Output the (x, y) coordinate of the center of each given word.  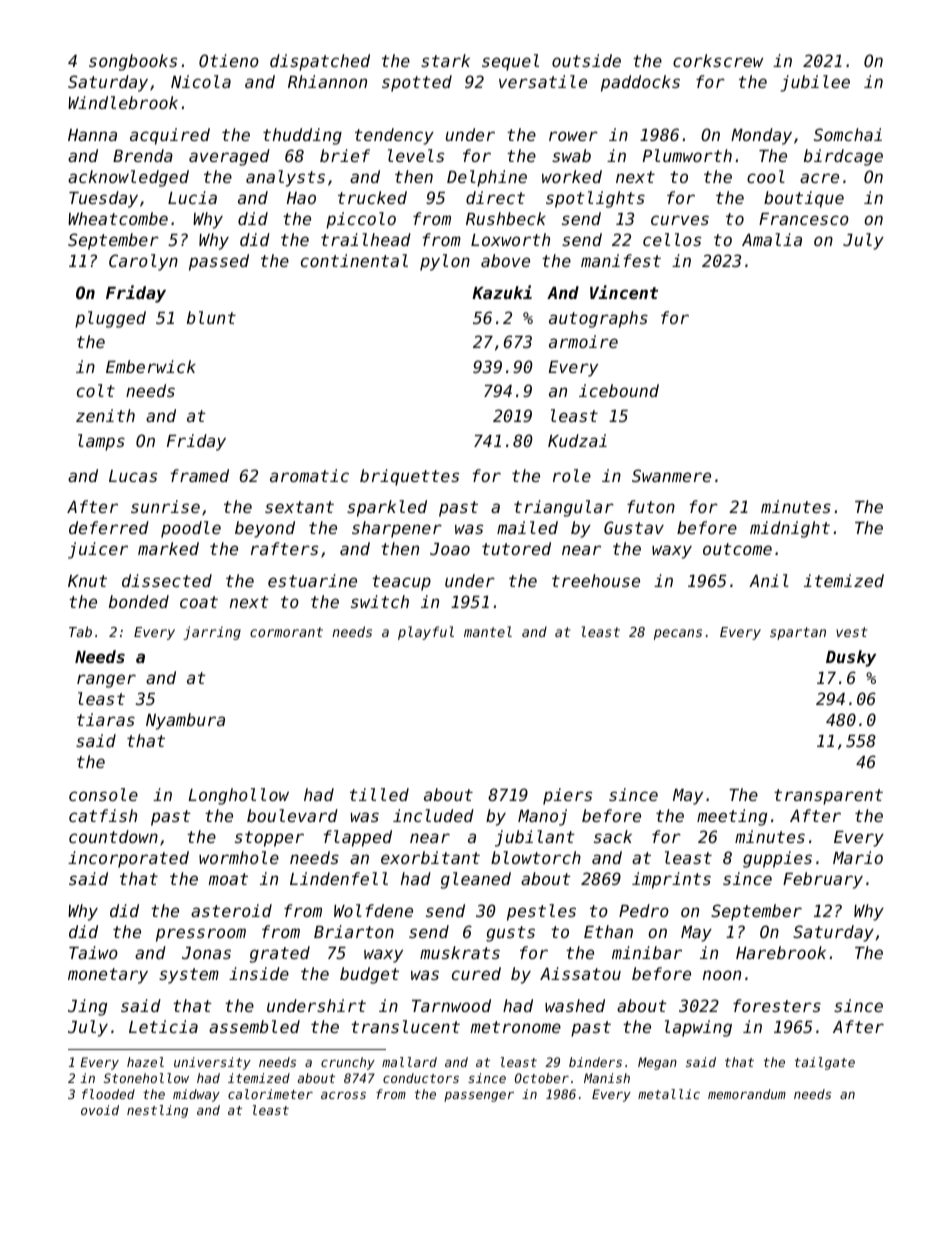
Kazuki (502, 292)
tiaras (106, 719)
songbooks (133, 62)
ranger (106, 681)
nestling (157, 1111)
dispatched (320, 62)
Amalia (772, 239)
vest (851, 632)
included (433, 815)
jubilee (815, 83)
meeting (732, 817)
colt (96, 390)
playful (426, 633)
